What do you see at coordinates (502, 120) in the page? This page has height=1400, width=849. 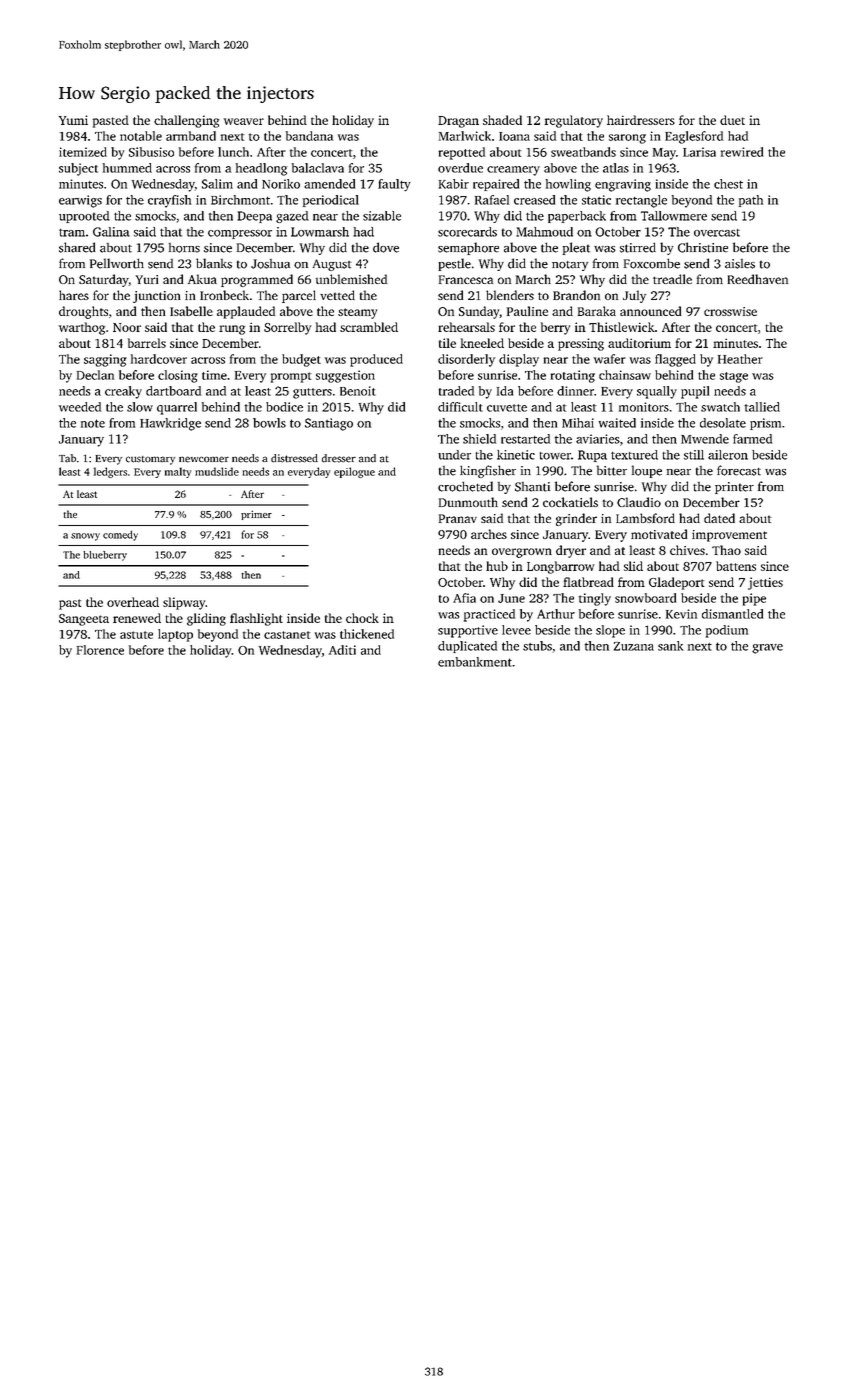 I see `shaded` at bounding box center [502, 120].
